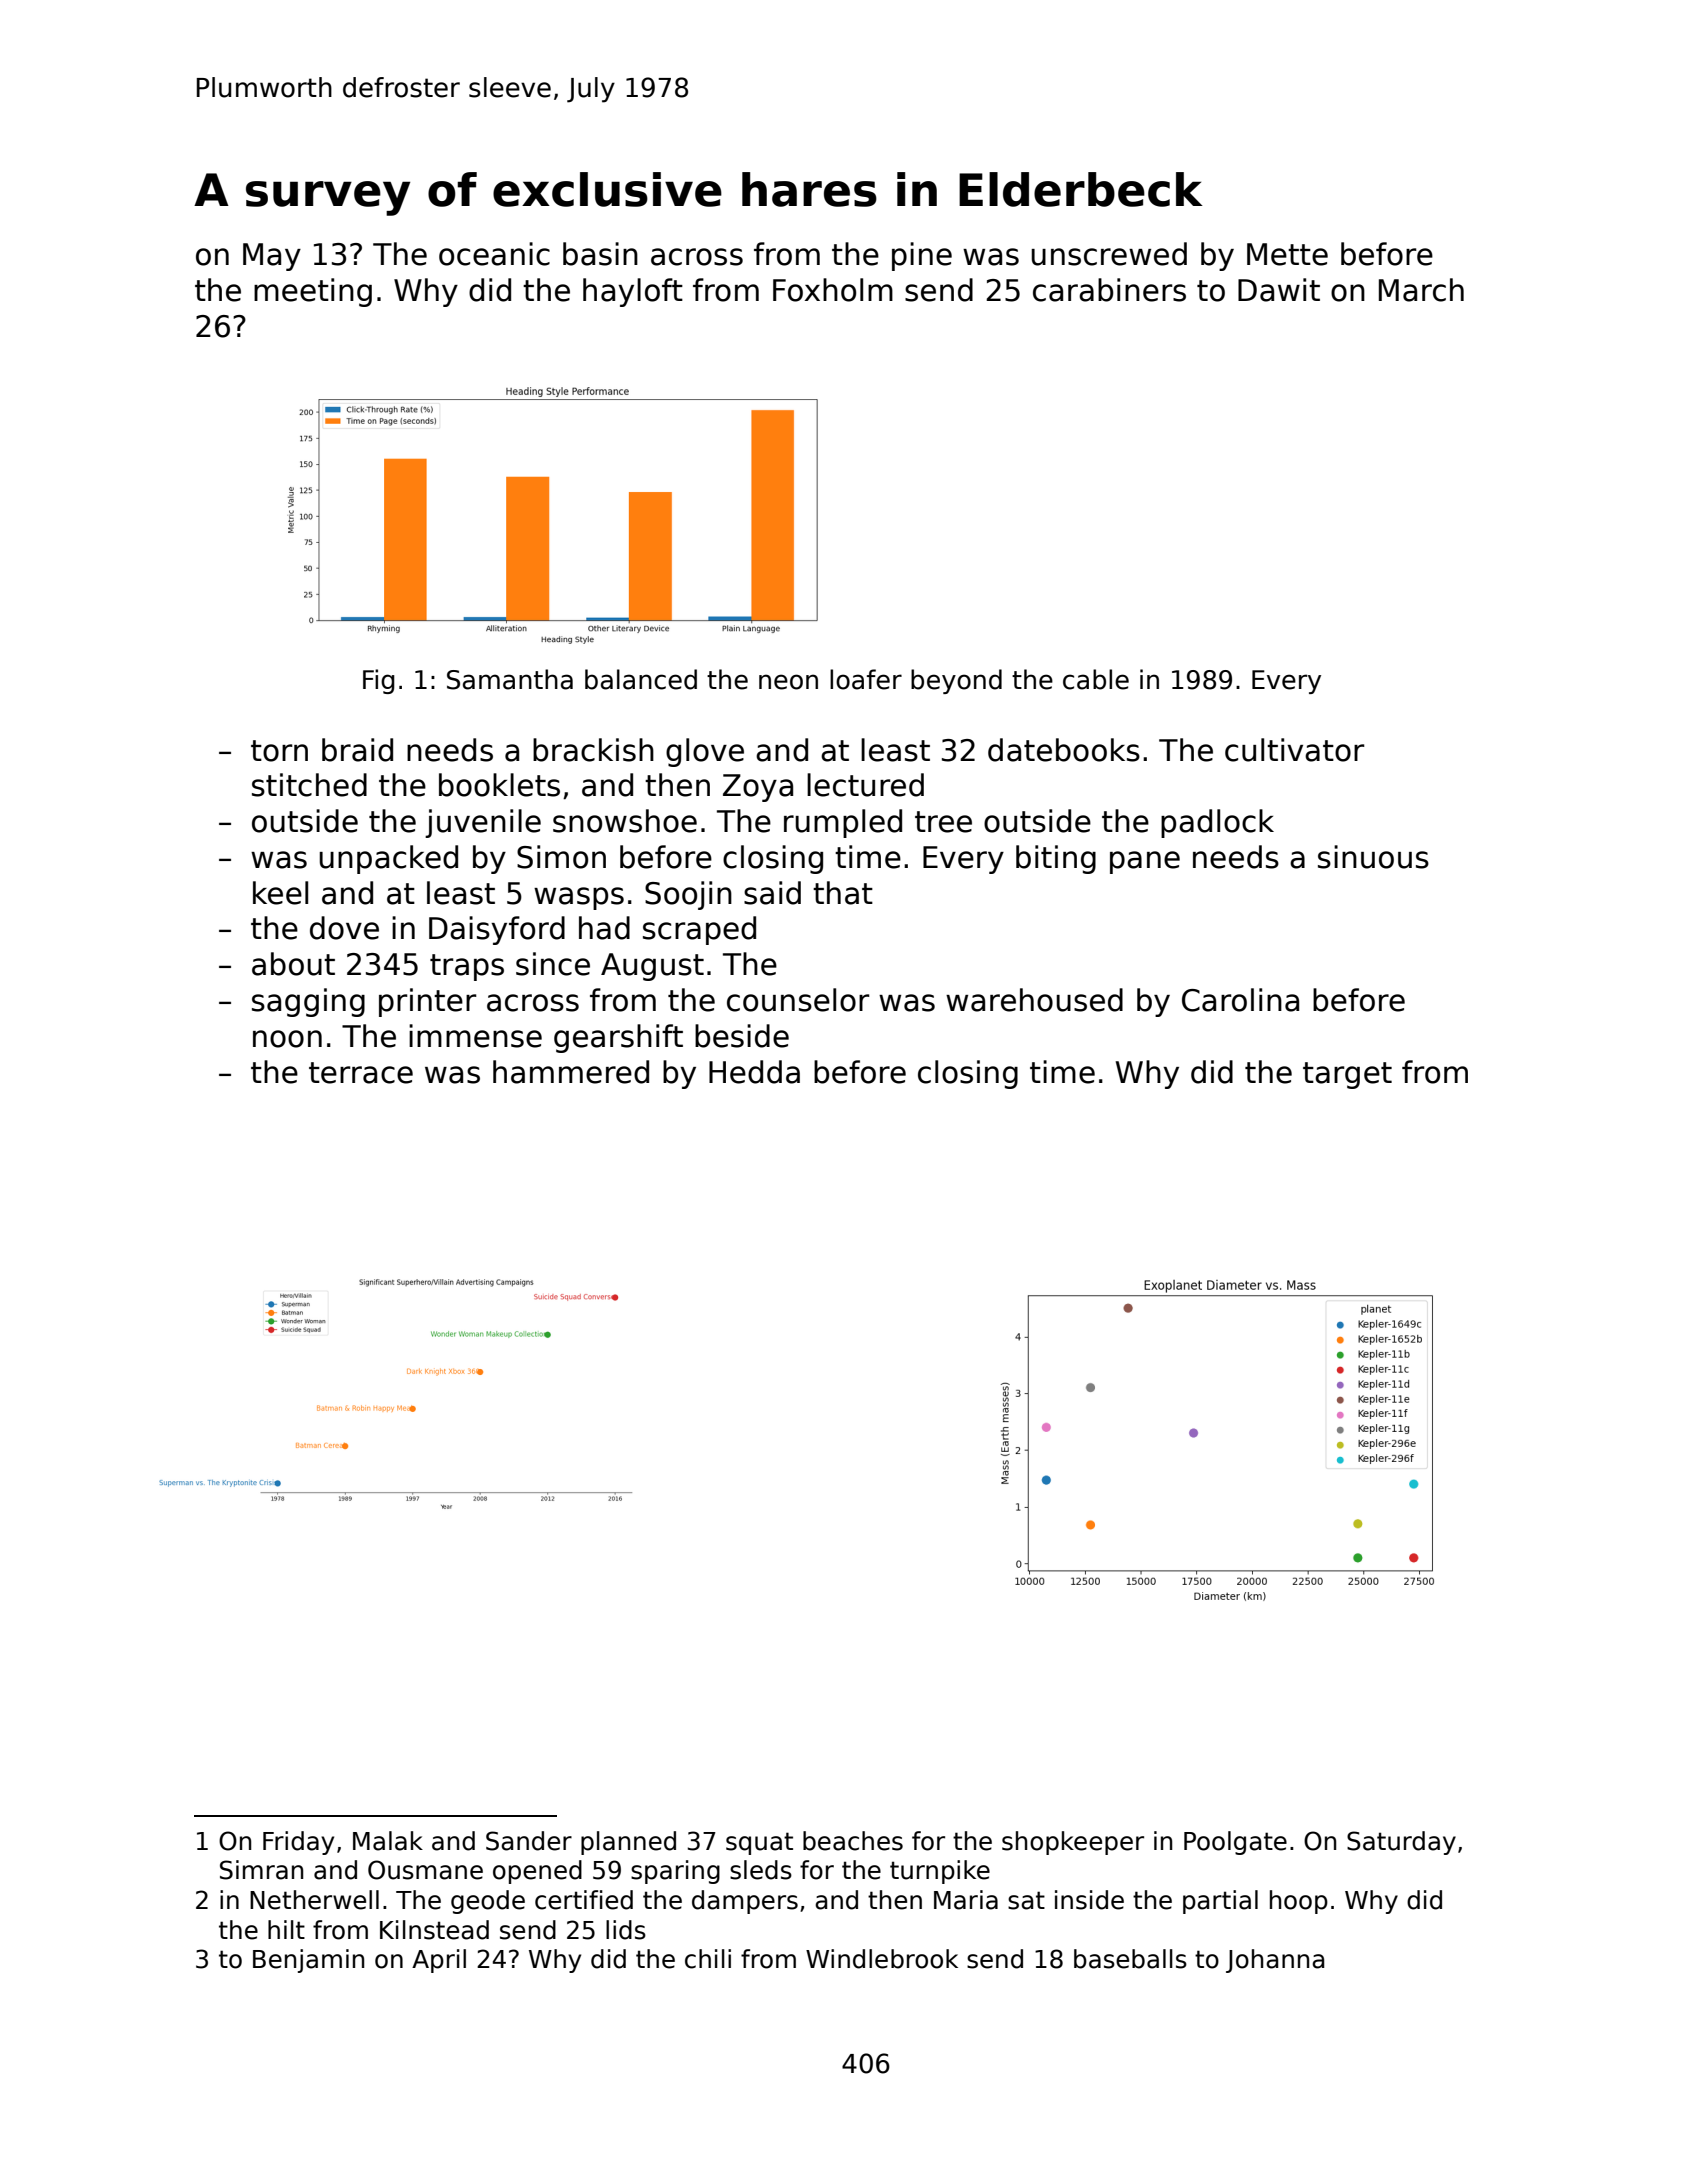 The width and height of the screenshot is (1683, 2178). Describe the element at coordinates (754, 1072) in the screenshot. I see `Hedda` at that location.
